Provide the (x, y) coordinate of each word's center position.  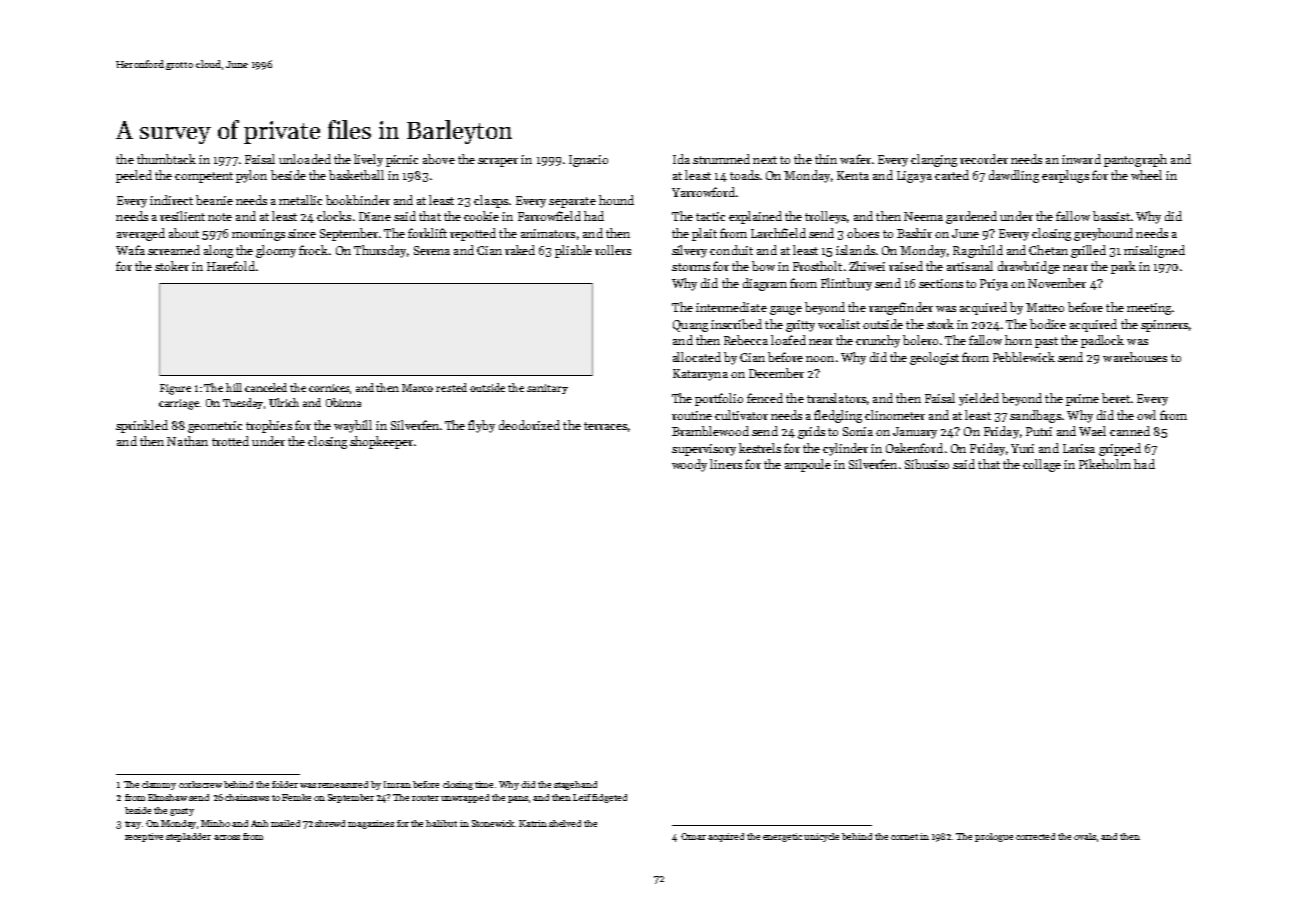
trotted (230, 441)
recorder (984, 159)
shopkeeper (381, 442)
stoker (172, 266)
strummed (721, 159)
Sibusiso (927, 464)
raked (520, 250)
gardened (971, 217)
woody (689, 465)
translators (836, 398)
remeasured (343, 784)
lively (368, 160)
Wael (1092, 431)
